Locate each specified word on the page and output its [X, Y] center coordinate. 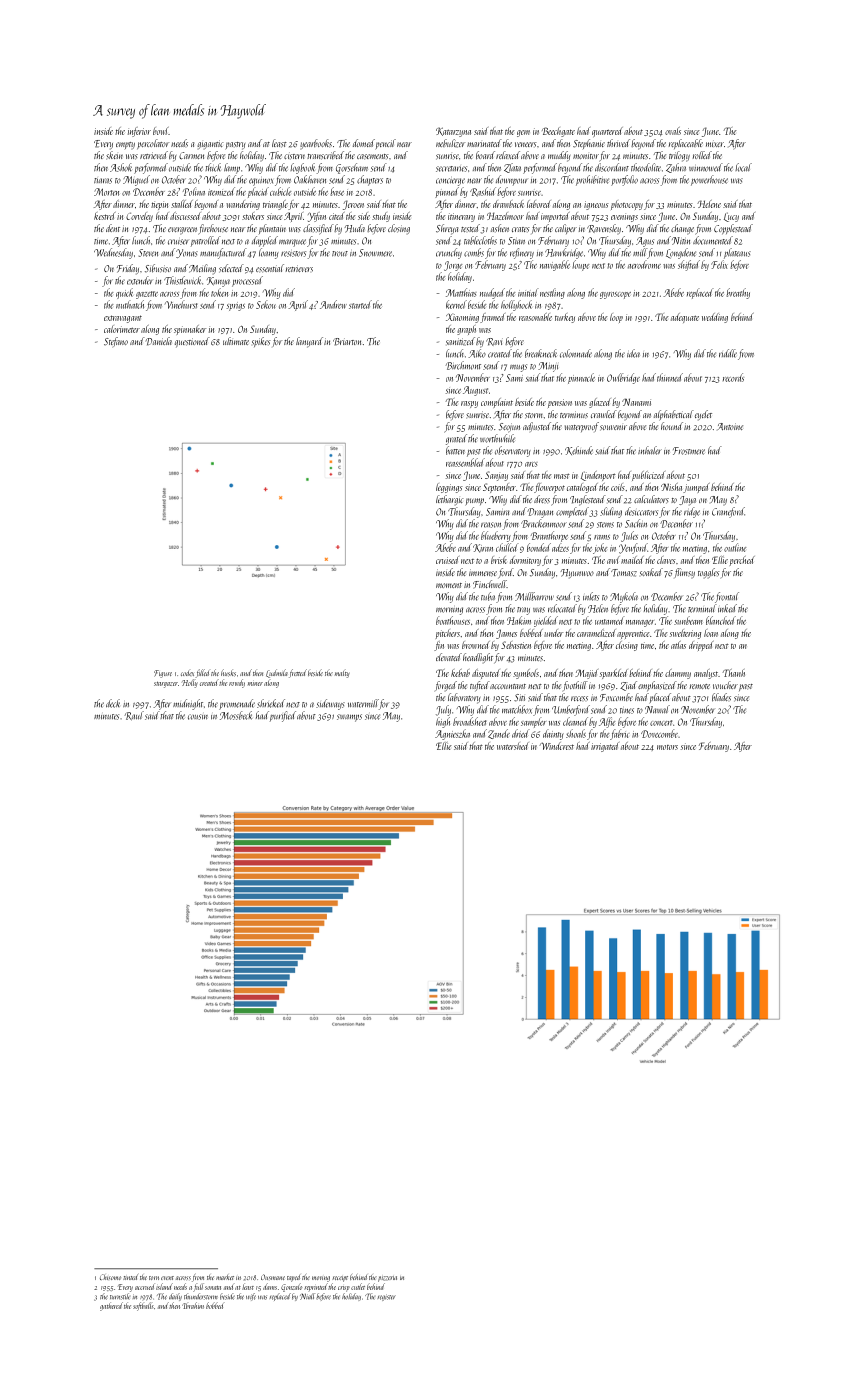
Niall [307, 1296]
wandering [243, 205]
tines [627, 711]
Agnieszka [452, 734]
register [387, 1297]
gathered [111, 1306]
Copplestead [733, 229]
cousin [198, 717]
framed [492, 318]
